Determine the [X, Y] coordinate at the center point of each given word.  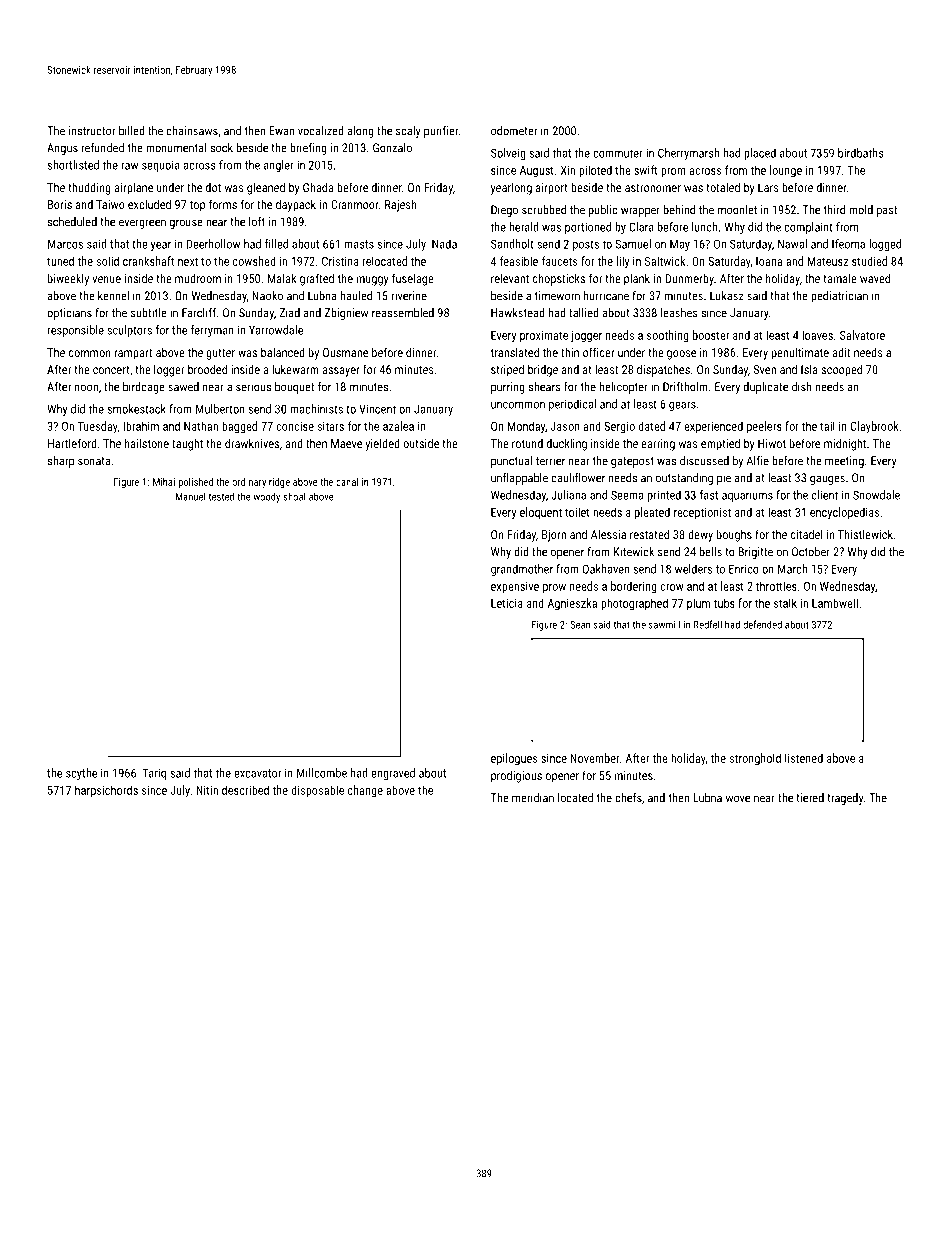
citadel [807, 534]
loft [257, 222]
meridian [533, 798]
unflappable [519, 479]
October [811, 552]
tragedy [845, 799]
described [245, 790]
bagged [239, 427]
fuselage [413, 279]
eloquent [541, 513]
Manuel [190, 496]
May [680, 245]
